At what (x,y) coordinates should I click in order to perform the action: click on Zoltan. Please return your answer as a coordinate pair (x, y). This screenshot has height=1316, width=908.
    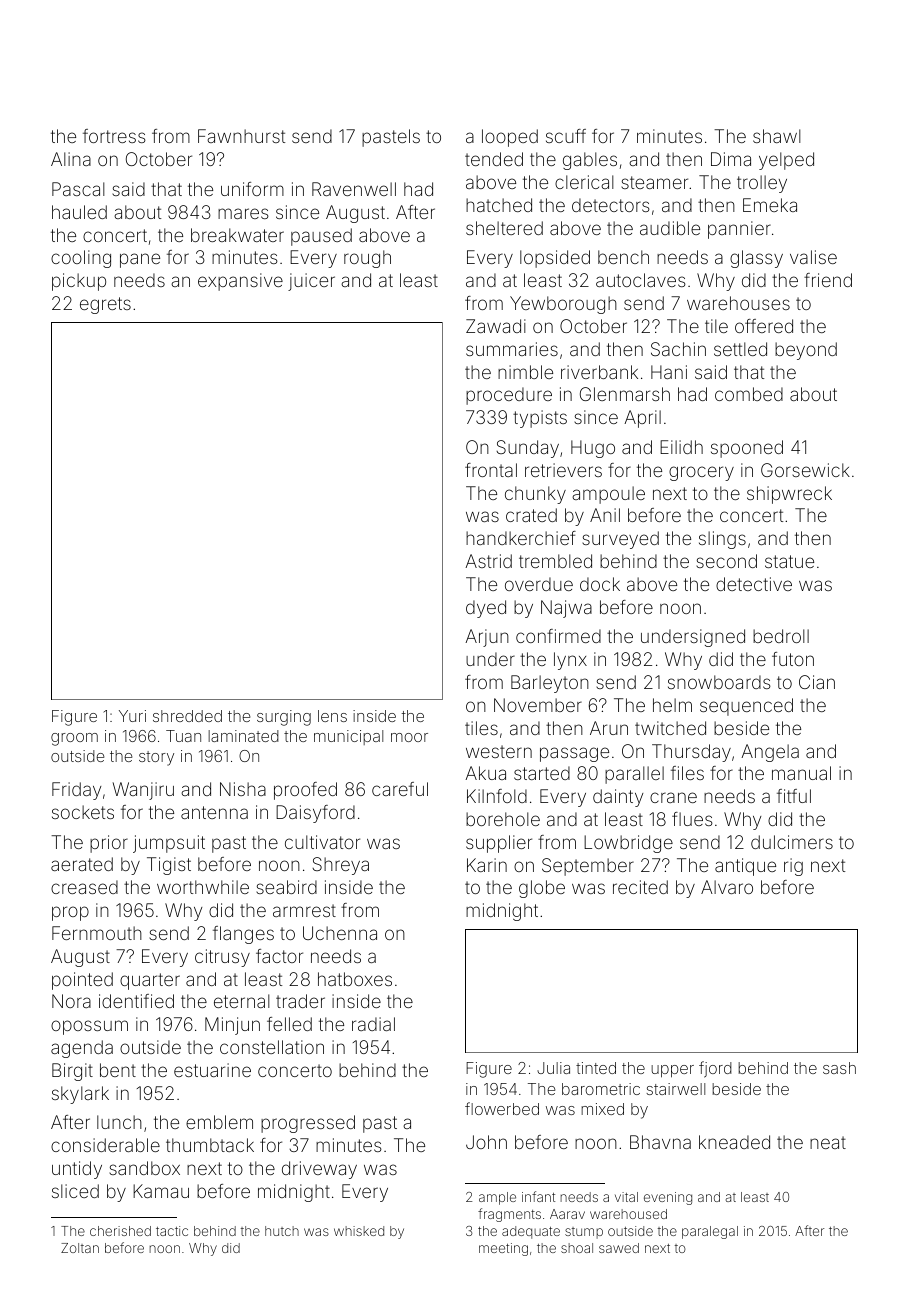
    Looking at the image, I should click on (80, 1248).
